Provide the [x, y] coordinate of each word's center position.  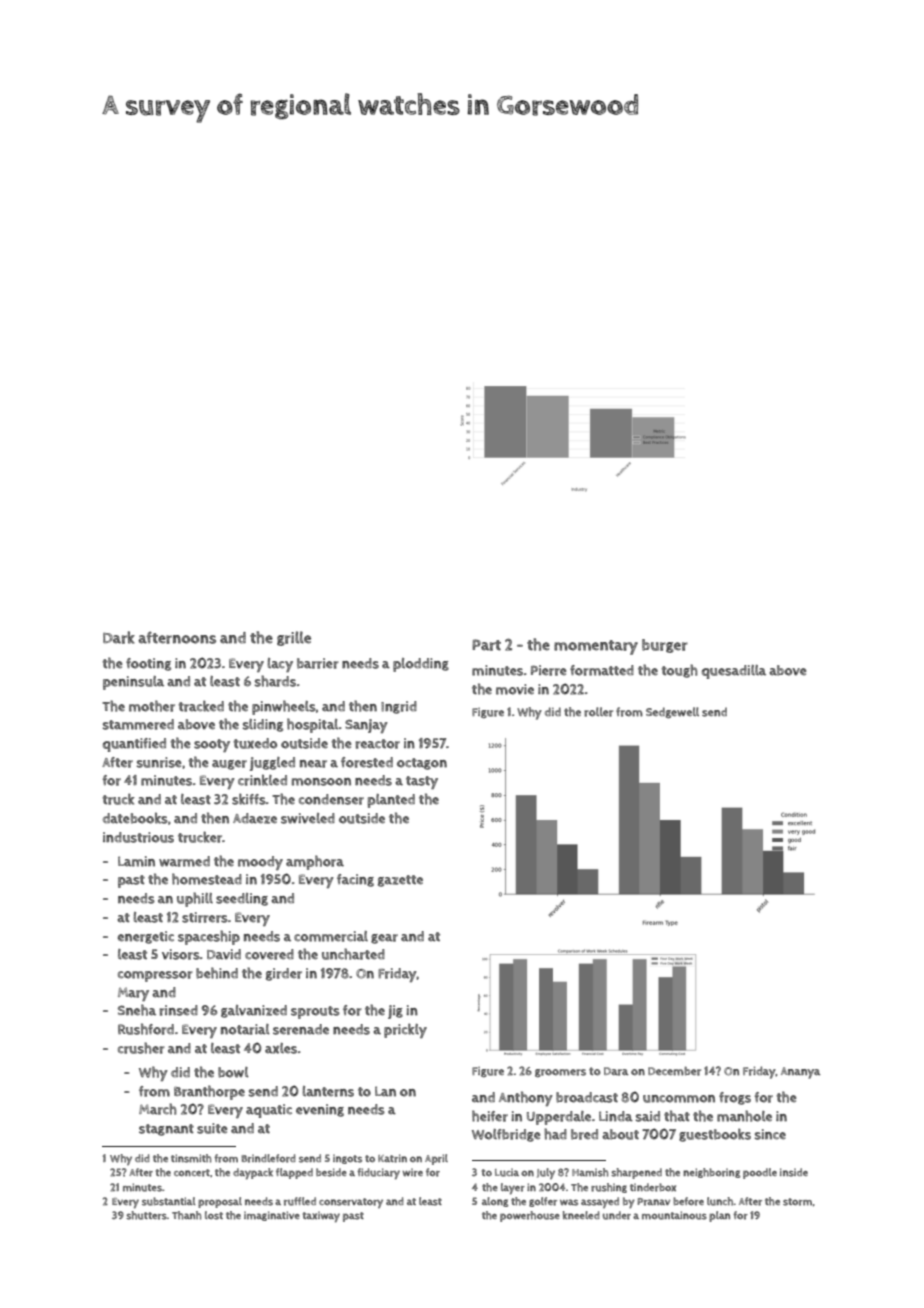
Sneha [137, 1010]
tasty [422, 782]
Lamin [136, 861]
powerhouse [530, 1216]
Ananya [801, 1073]
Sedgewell [672, 712]
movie [515, 689]
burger [665, 646]
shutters [146, 1215]
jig [395, 1012]
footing [148, 664]
